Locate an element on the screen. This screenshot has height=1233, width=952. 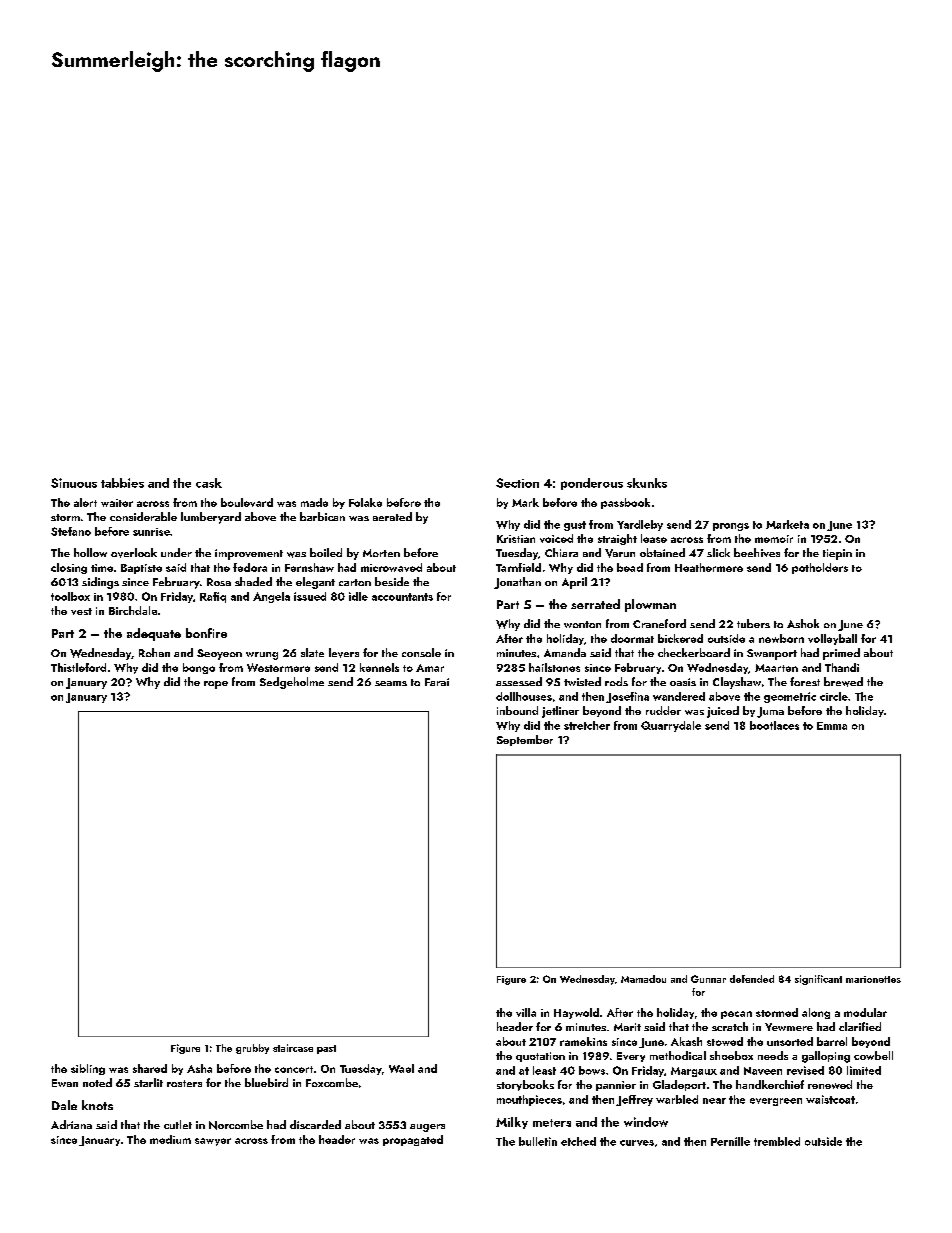
accountants is located at coordinates (402, 597).
